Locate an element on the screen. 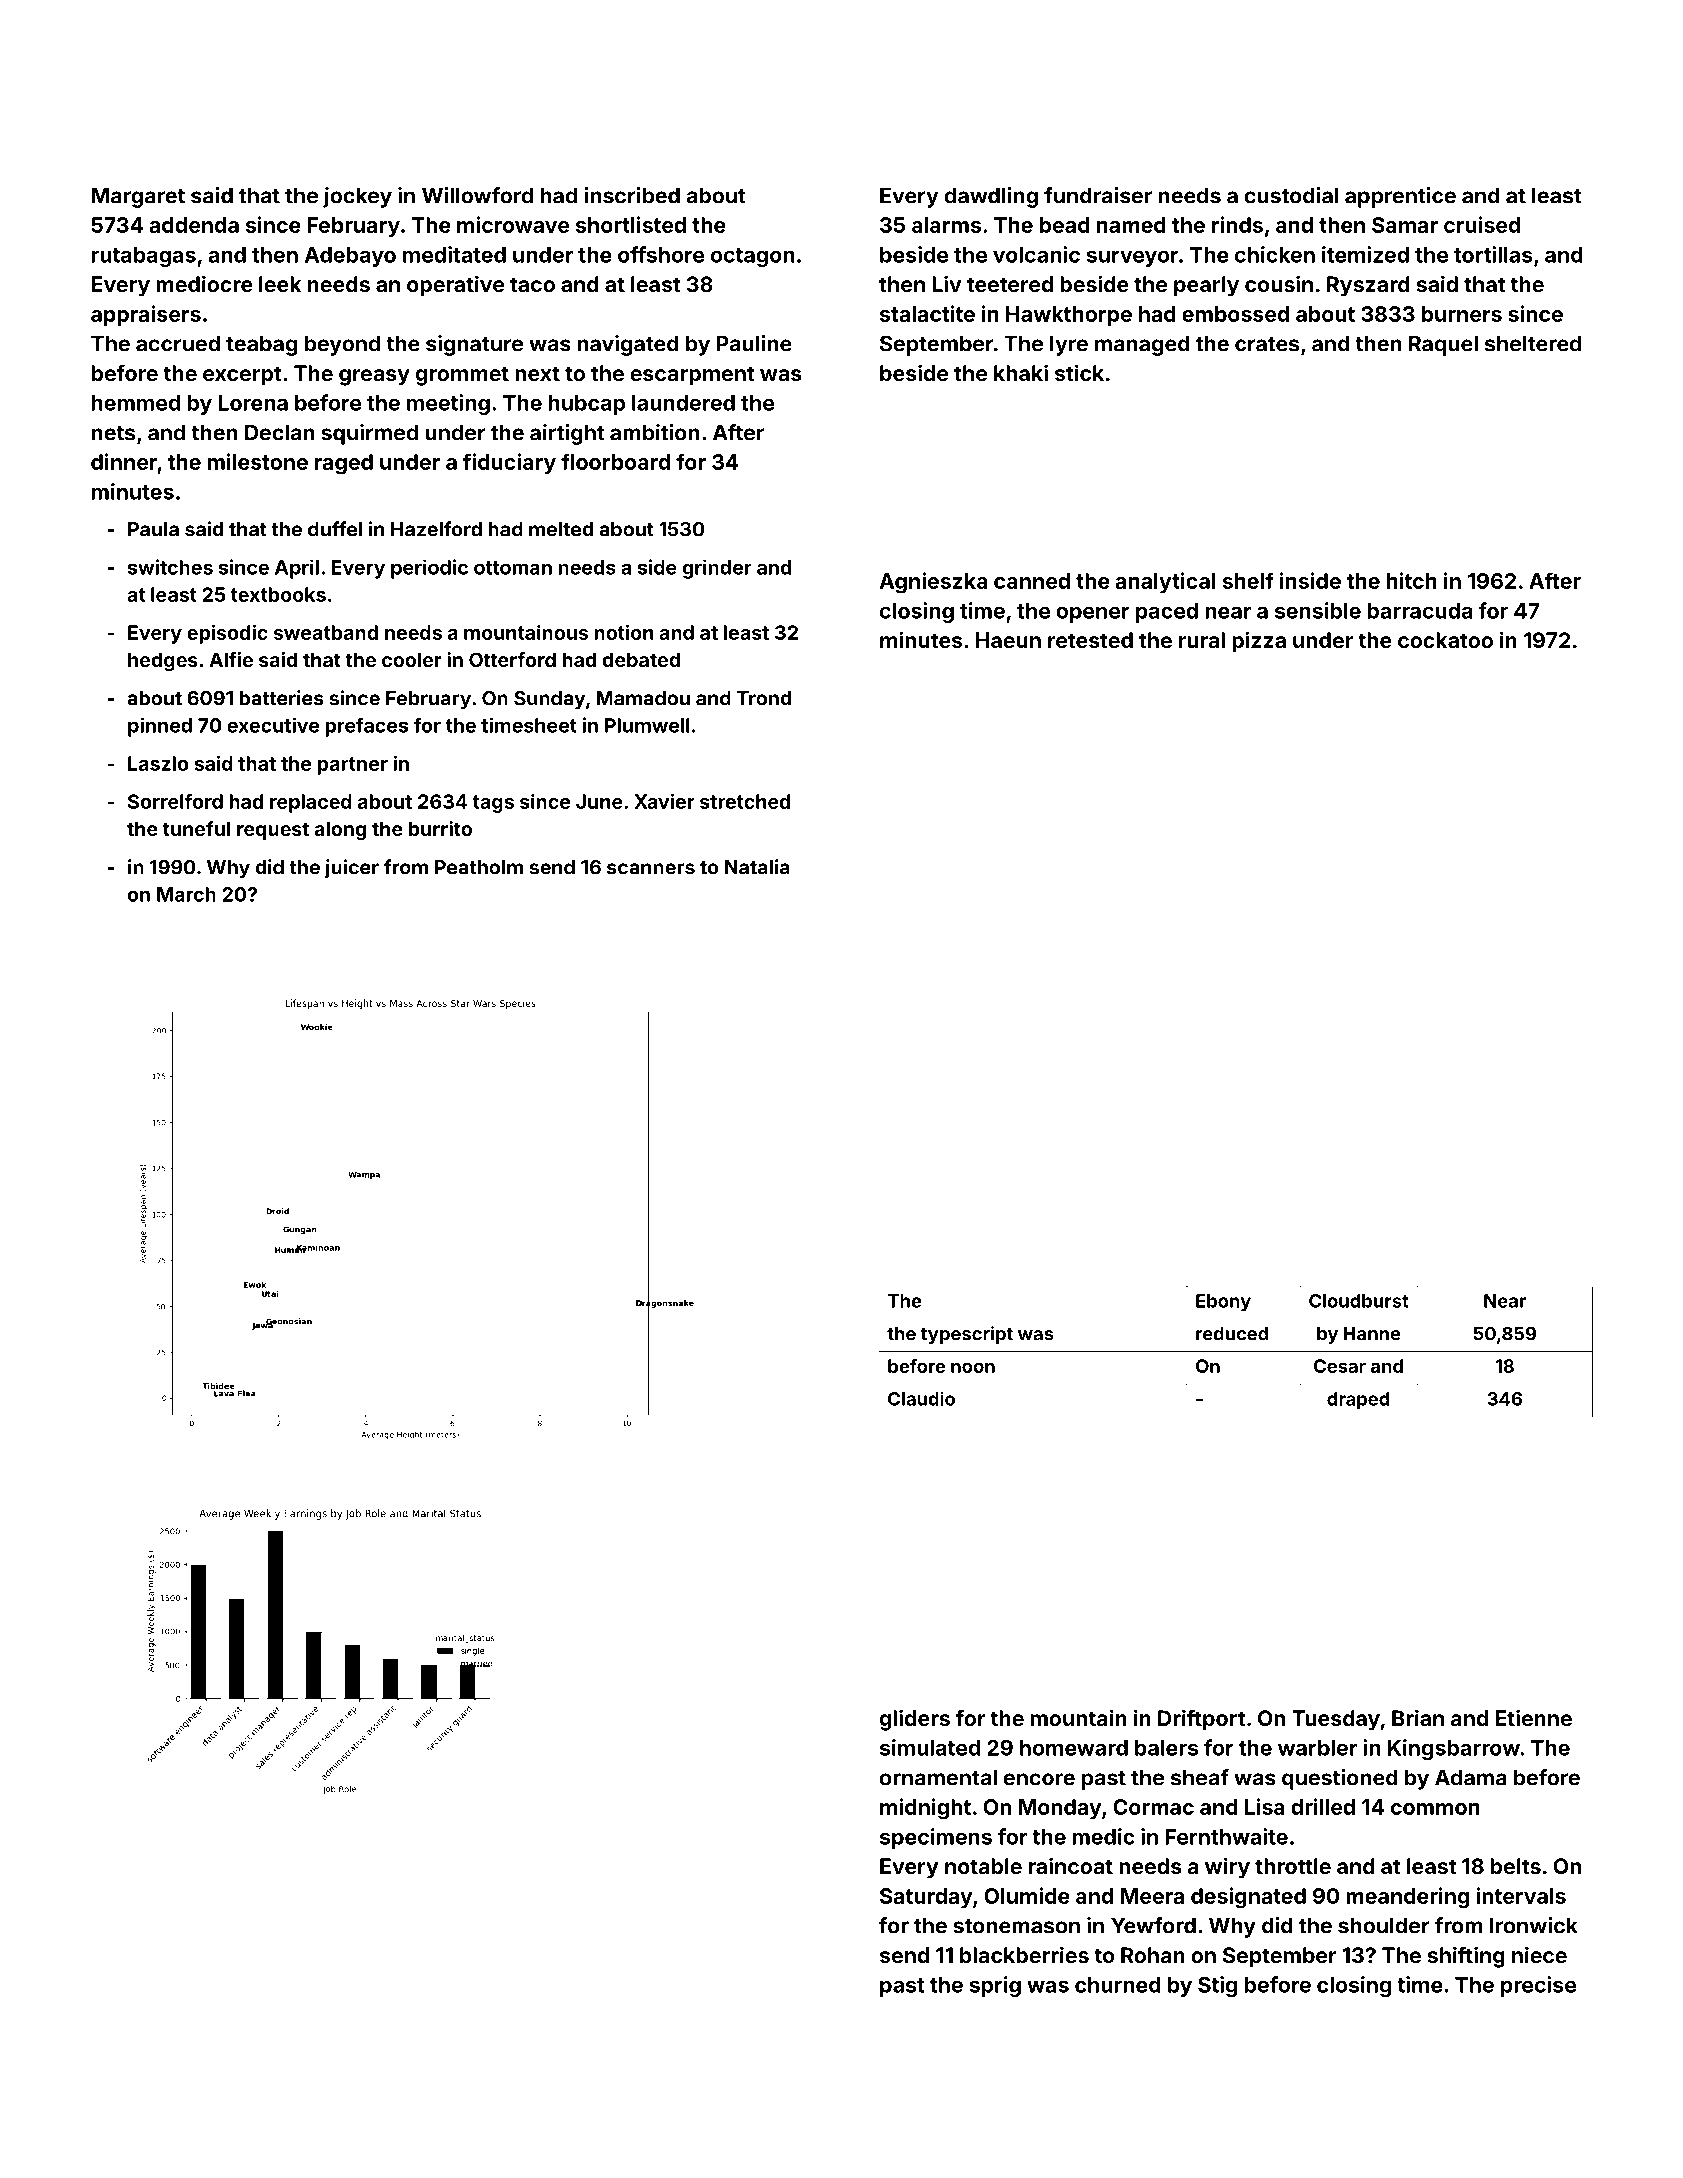  cruised is located at coordinates (1482, 224).
